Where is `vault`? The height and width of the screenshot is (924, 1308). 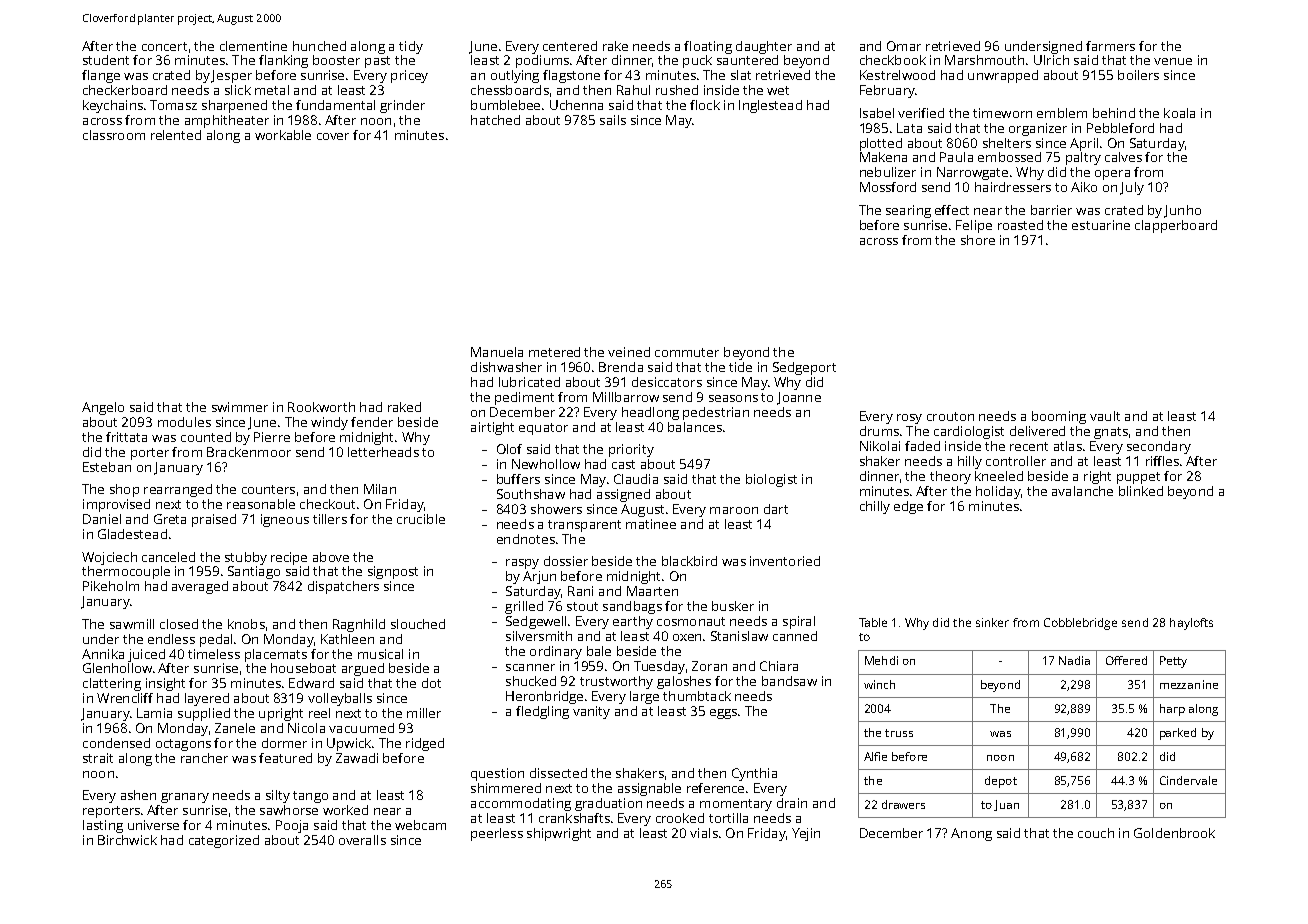
vault is located at coordinates (1105, 416).
